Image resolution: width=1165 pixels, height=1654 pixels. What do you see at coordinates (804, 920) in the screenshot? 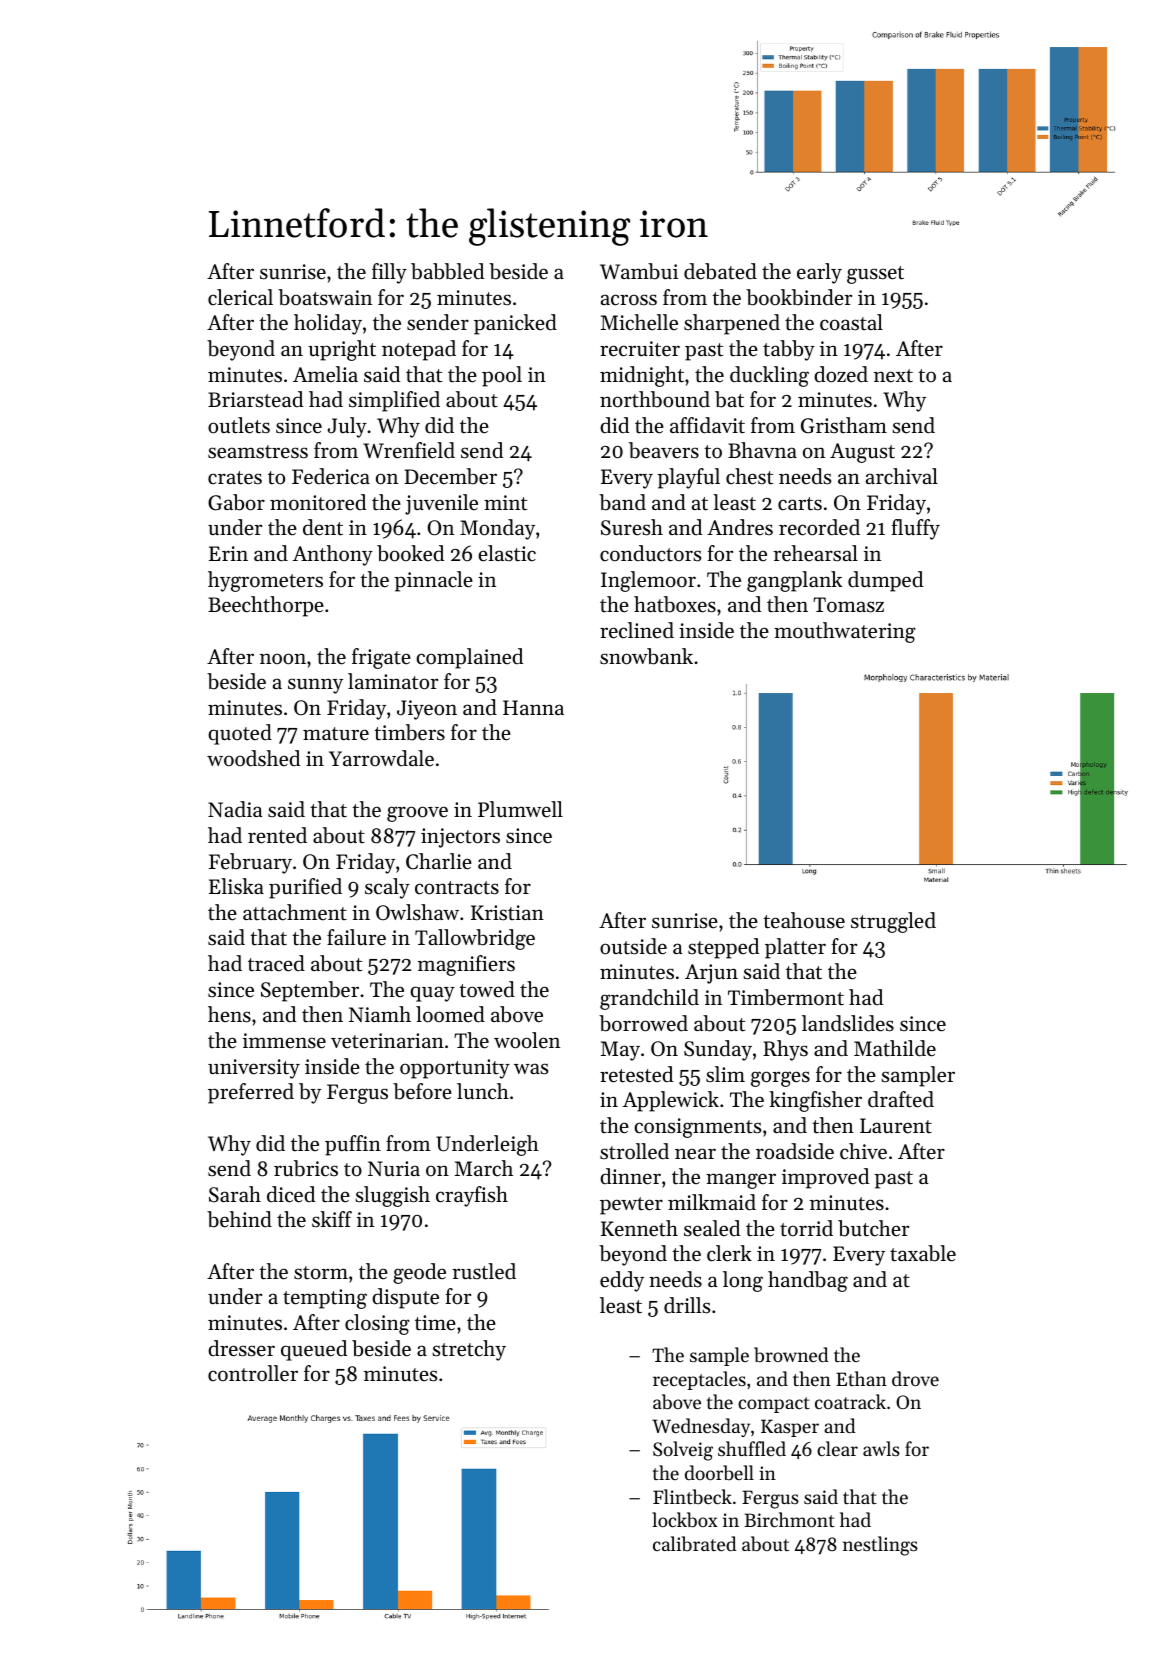
I see `teahouse` at bounding box center [804, 920].
